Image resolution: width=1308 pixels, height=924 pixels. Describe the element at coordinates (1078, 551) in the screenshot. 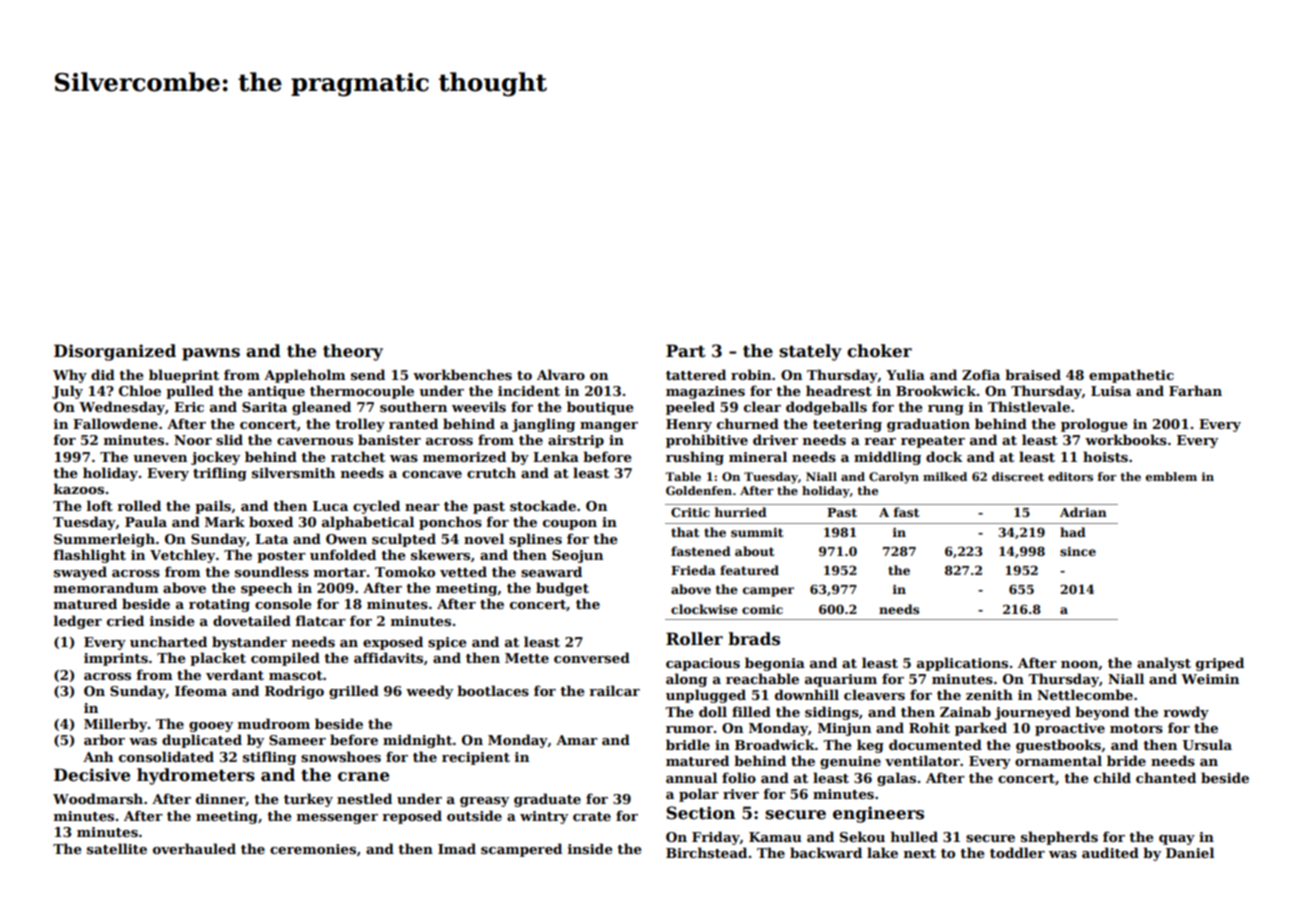

I see `since` at that location.
